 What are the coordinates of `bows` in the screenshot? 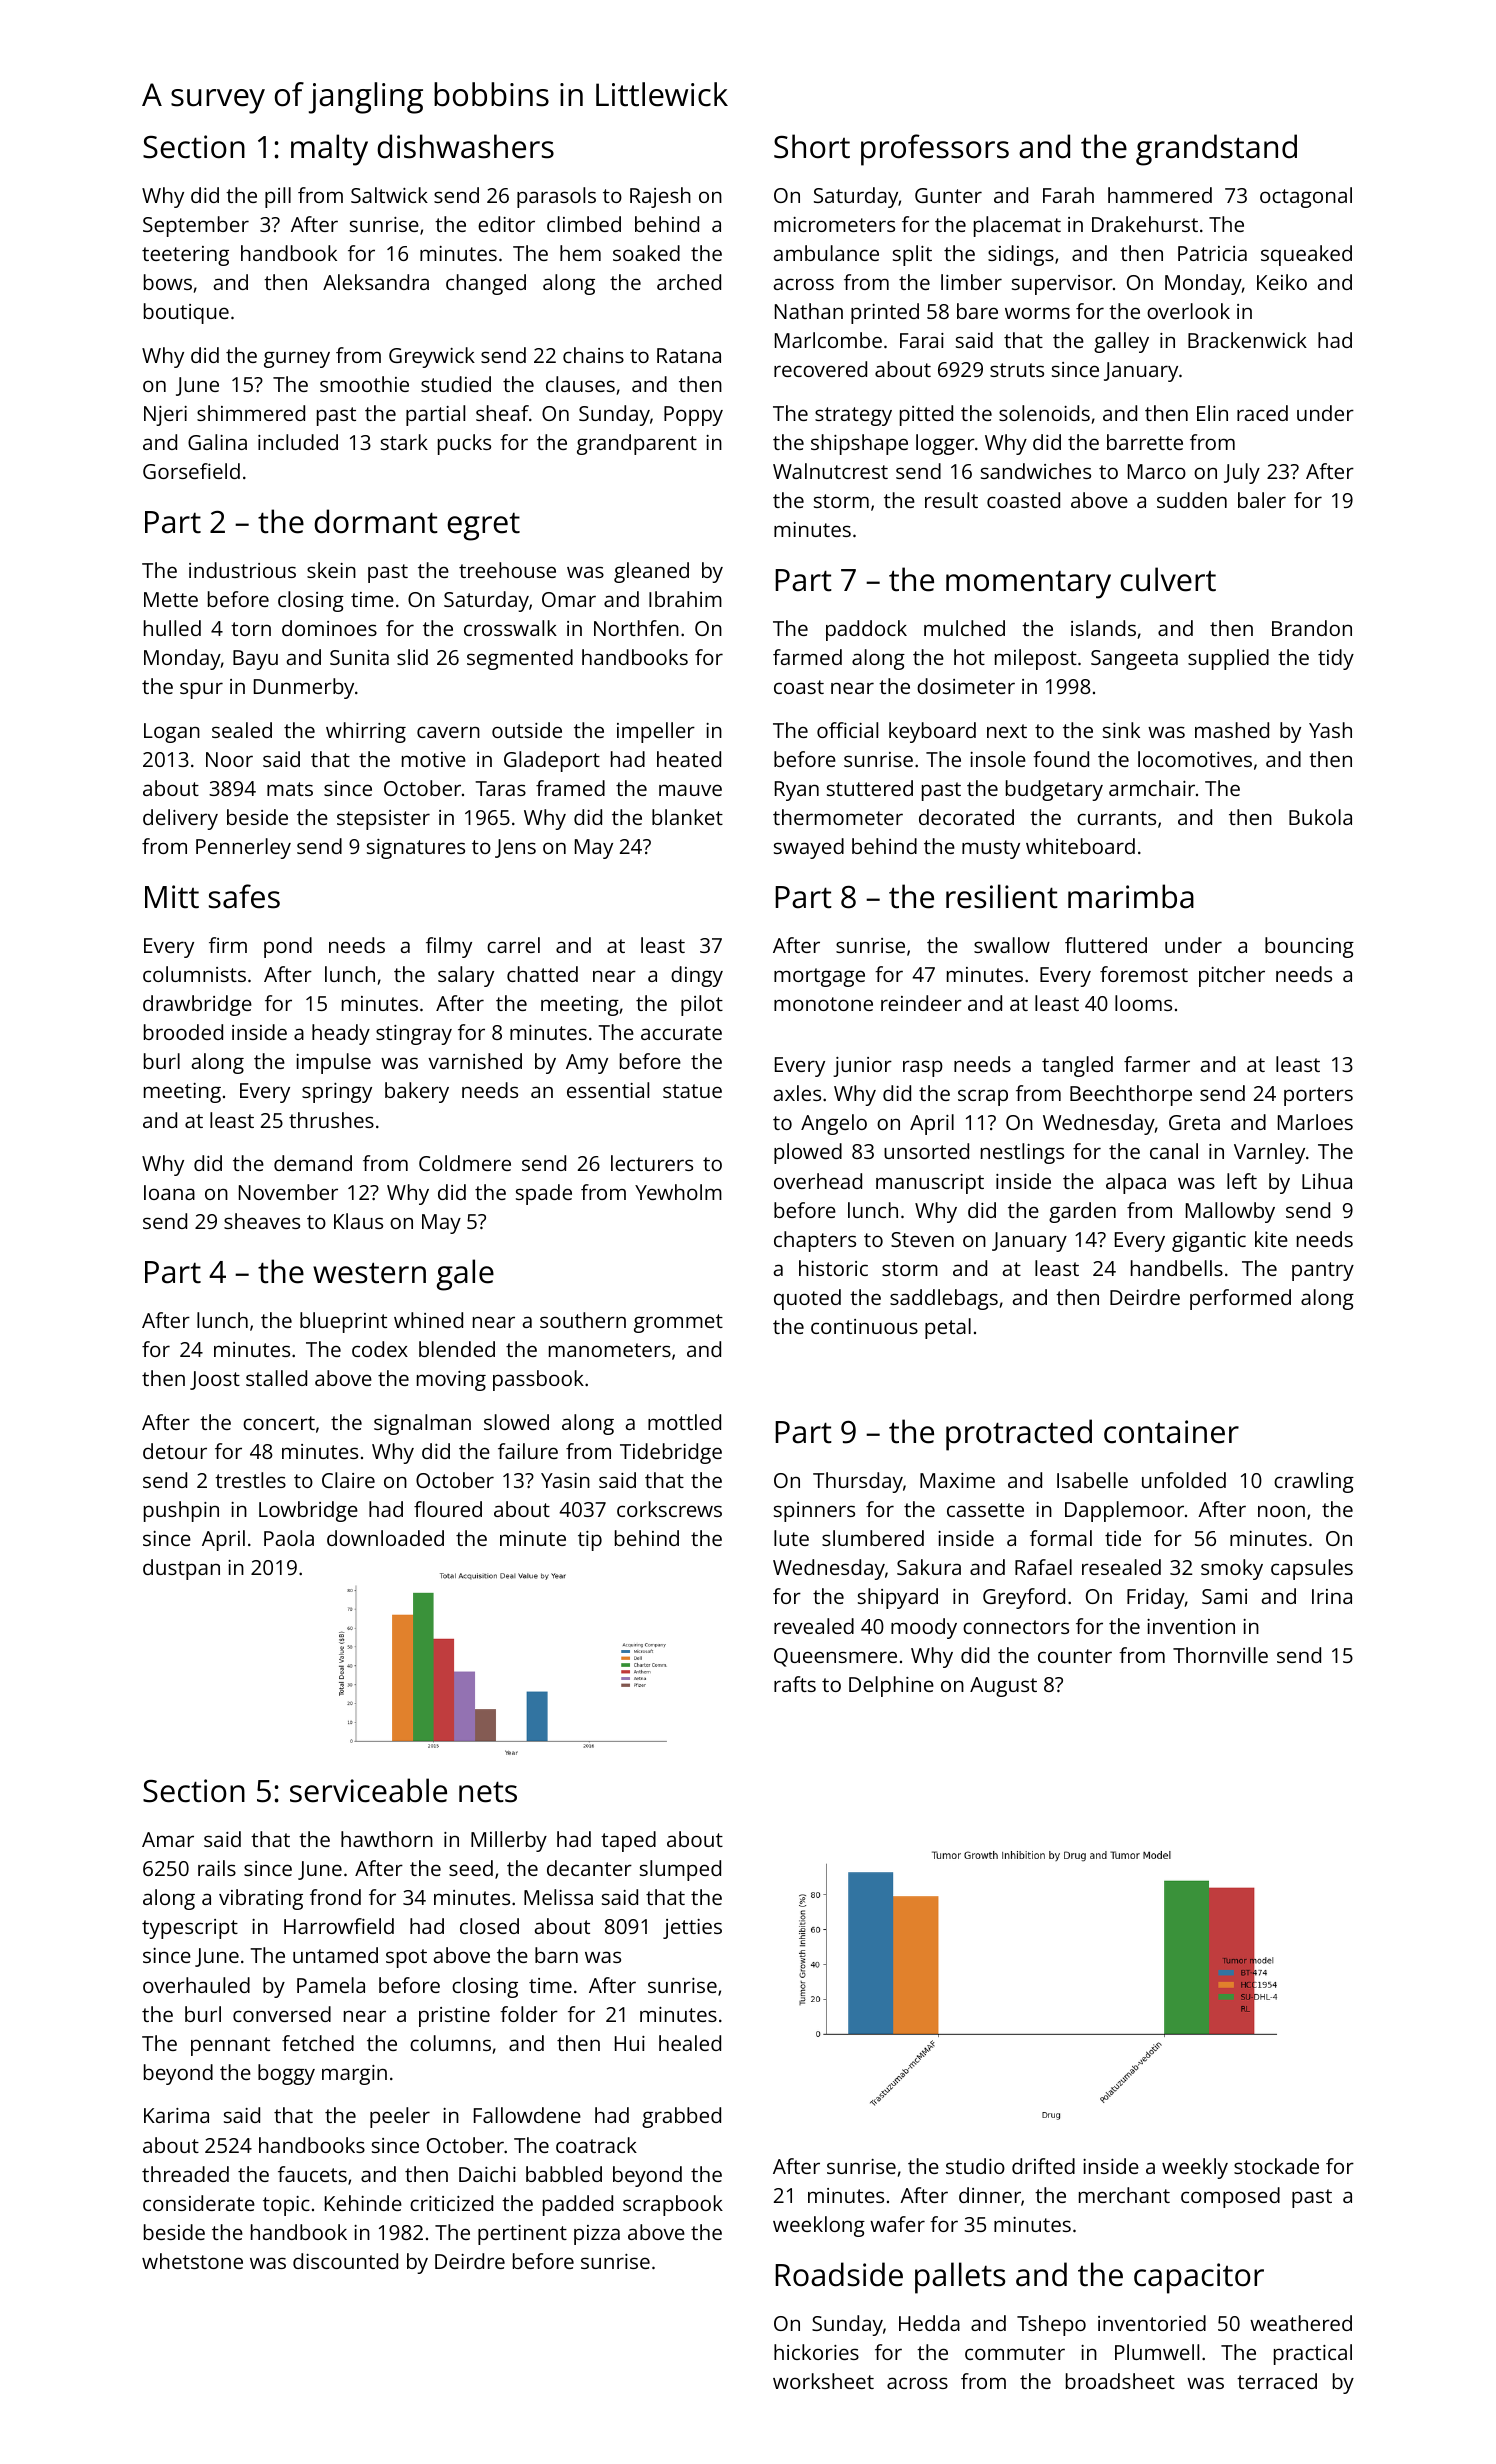 It's located at (168, 282).
